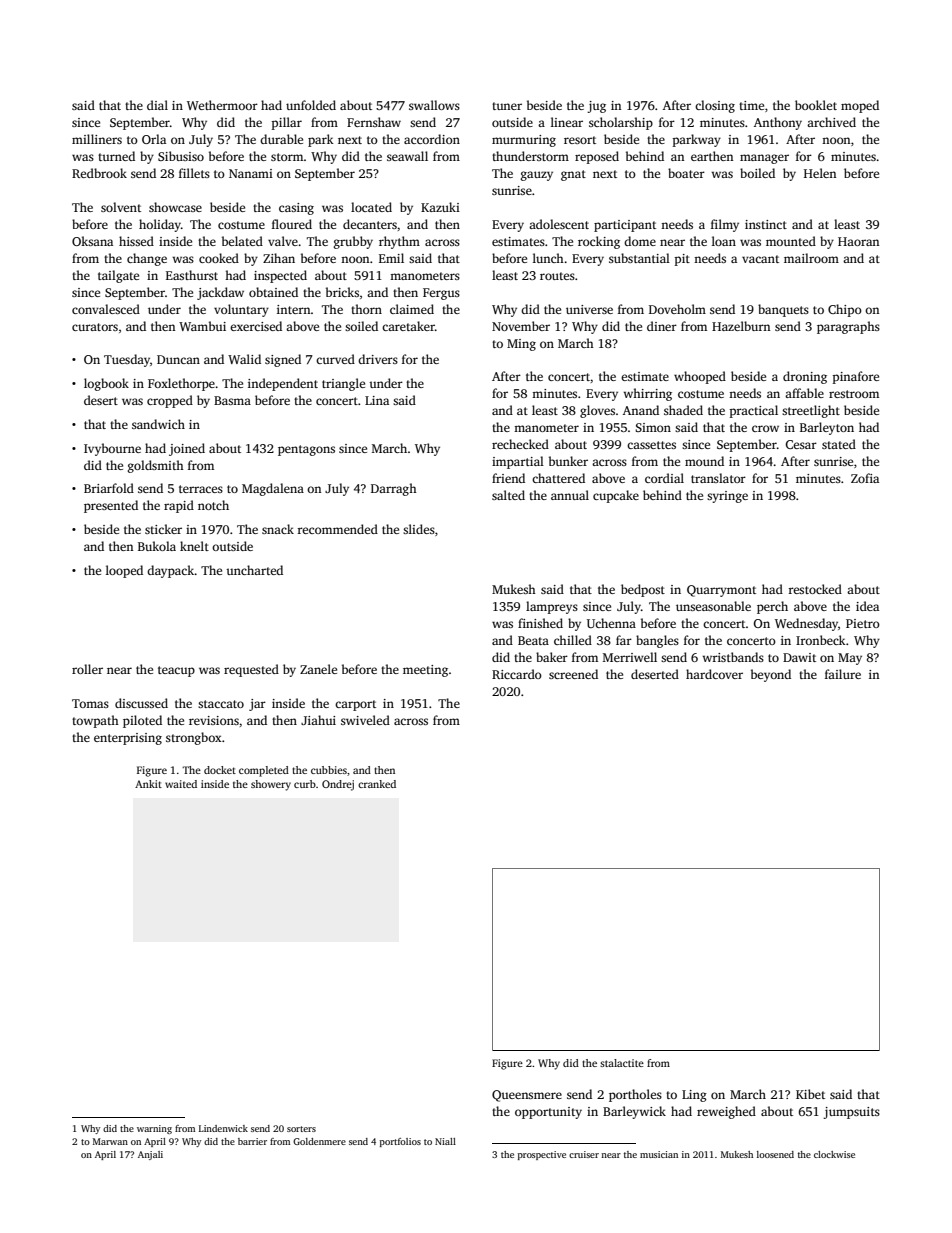 The height and width of the page is (1233, 952). What do you see at coordinates (223, 1128) in the page?
I see `Lindenwick` at bounding box center [223, 1128].
